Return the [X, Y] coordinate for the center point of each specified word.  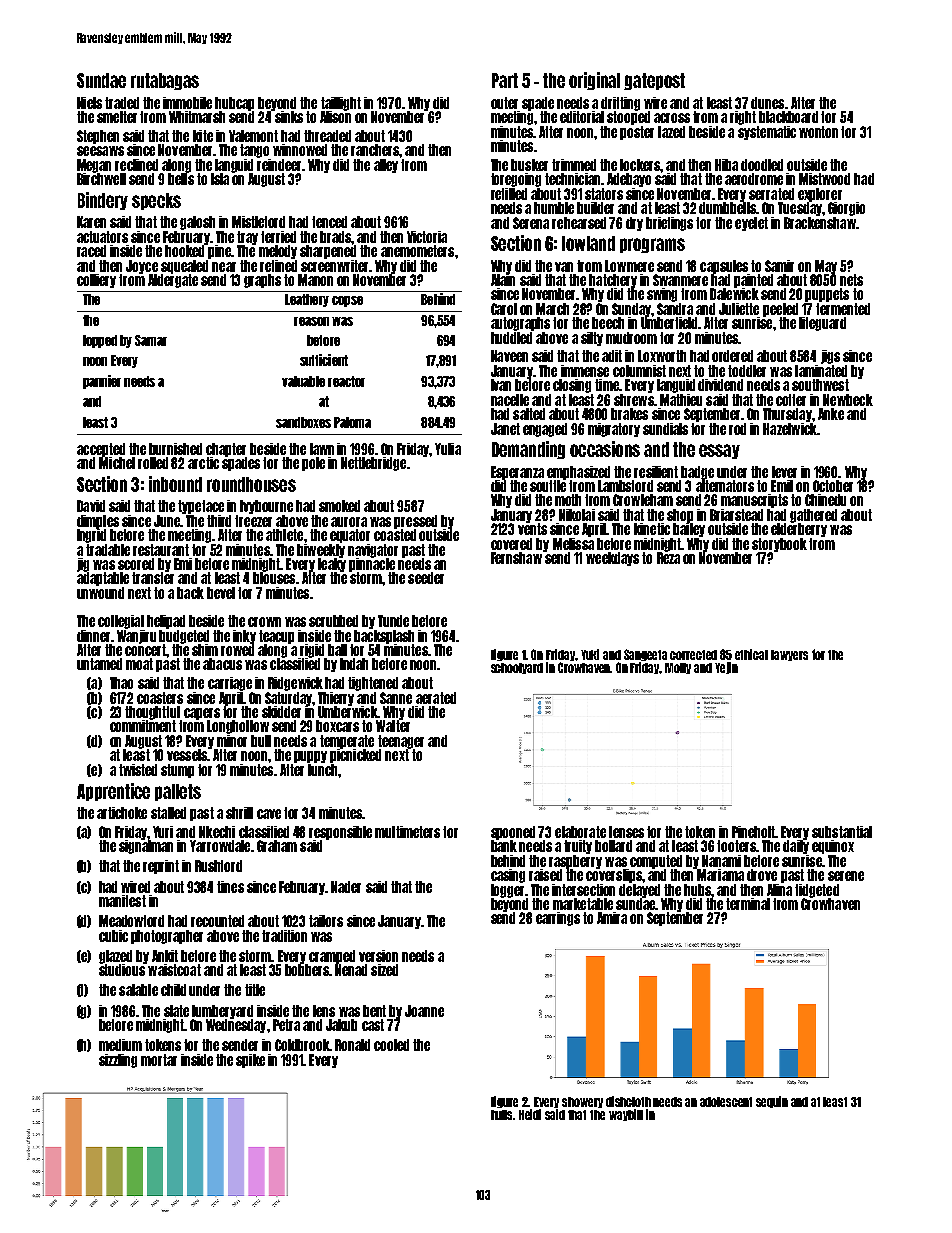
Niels [89, 103]
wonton [818, 132]
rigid [312, 651]
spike [250, 1061]
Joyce [142, 267]
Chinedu [825, 500]
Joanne [424, 1011]
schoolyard [517, 668]
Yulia [448, 449]
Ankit [165, 956]
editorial [582, 117]
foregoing [516, 180]
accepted [101, 450]
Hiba [726, 165]
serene [846, 876]
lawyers [789, 655]
